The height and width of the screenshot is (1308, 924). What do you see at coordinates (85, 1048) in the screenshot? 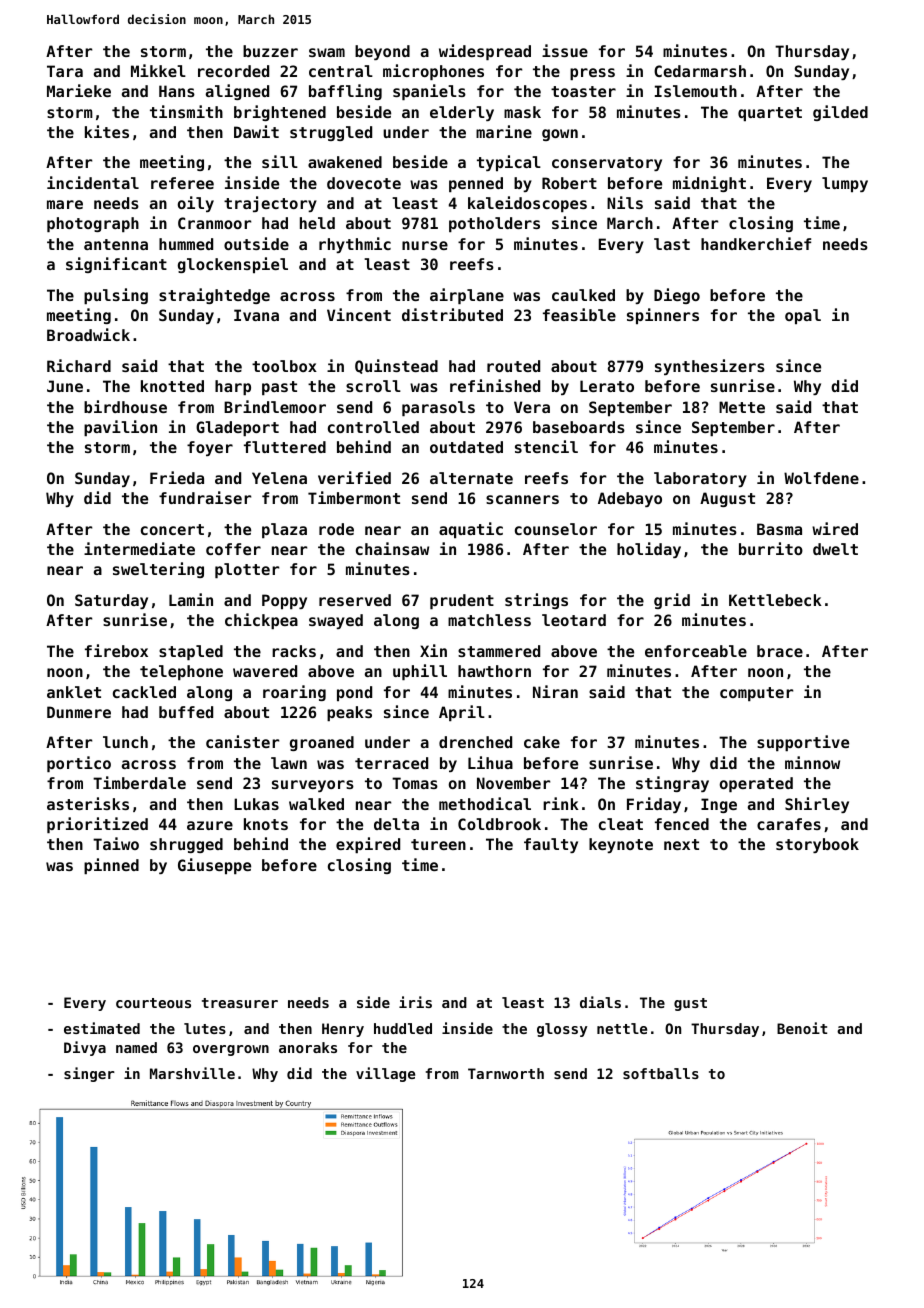
I see `Divya` at bounding box center [85, 1048].
